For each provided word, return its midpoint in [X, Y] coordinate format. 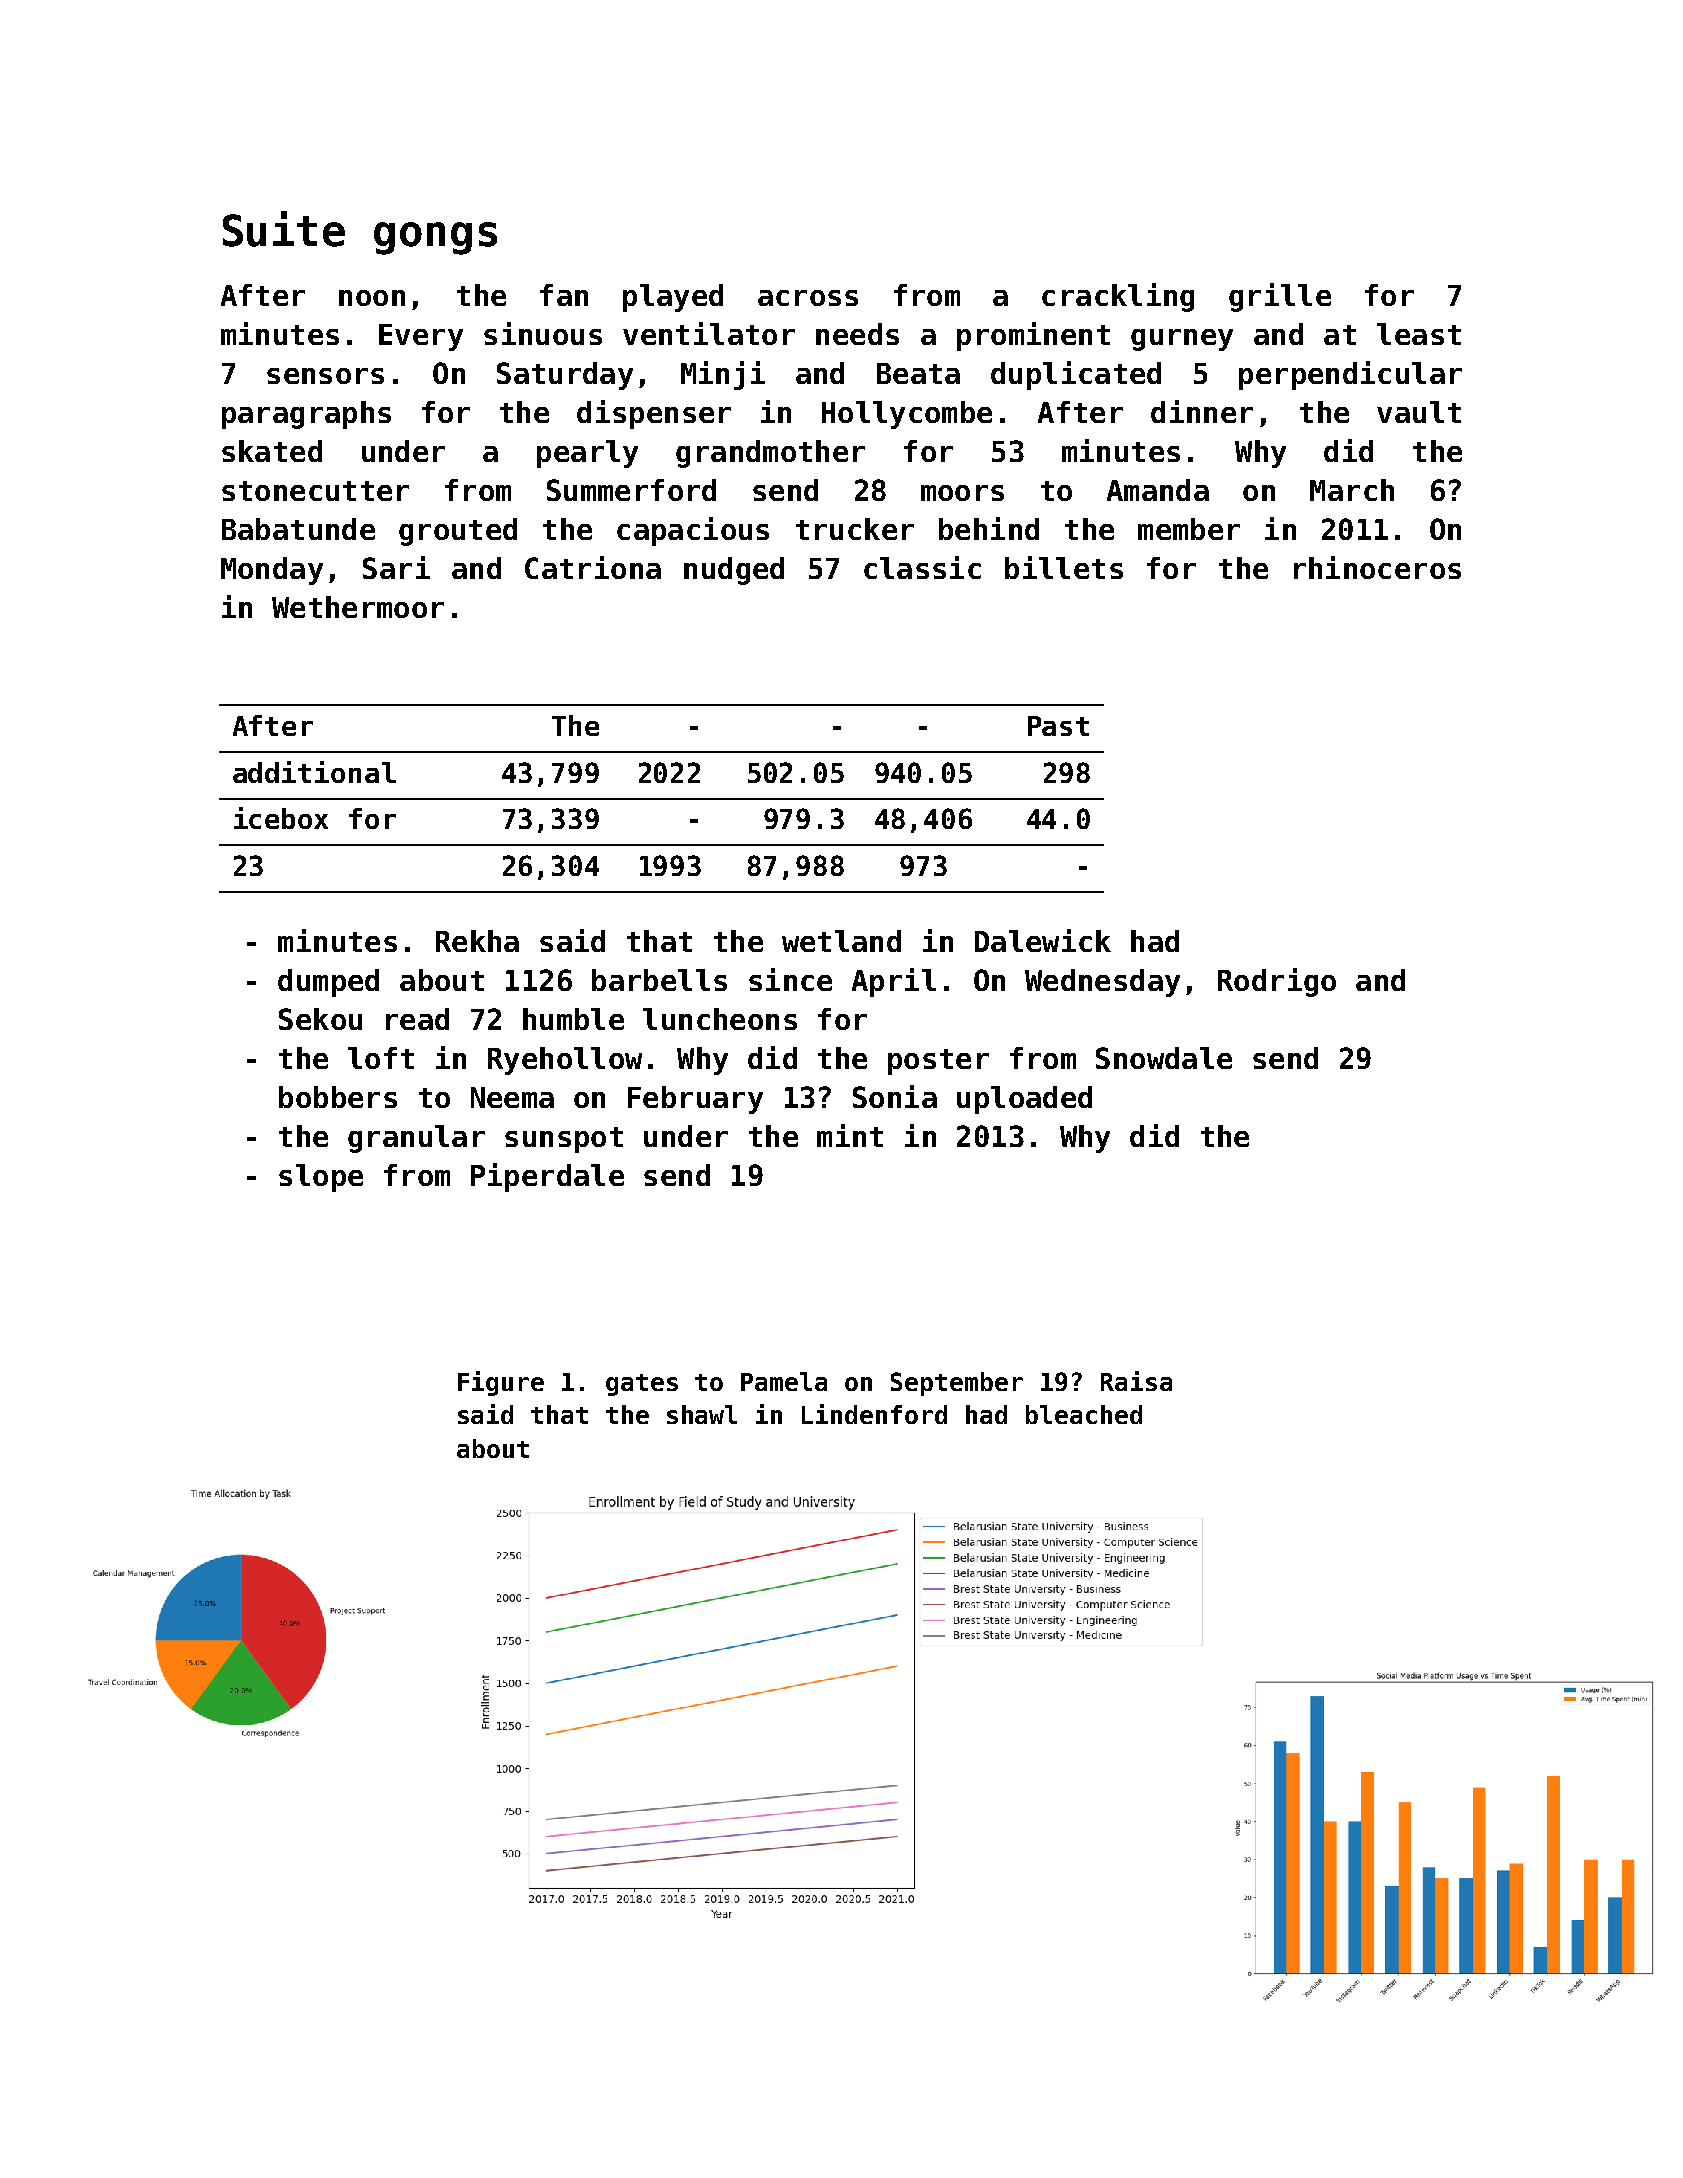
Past [1058, 726]
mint [850, 1135]
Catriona [593, 567]
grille [1280, 297]
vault [1419, 412]
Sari [396, 567]
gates [642, 1385]
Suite [284, 229]
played [673, 298]
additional [314, 772]
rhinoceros [1377, 567]
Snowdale [1164, 1058]
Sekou [320, 1019]
